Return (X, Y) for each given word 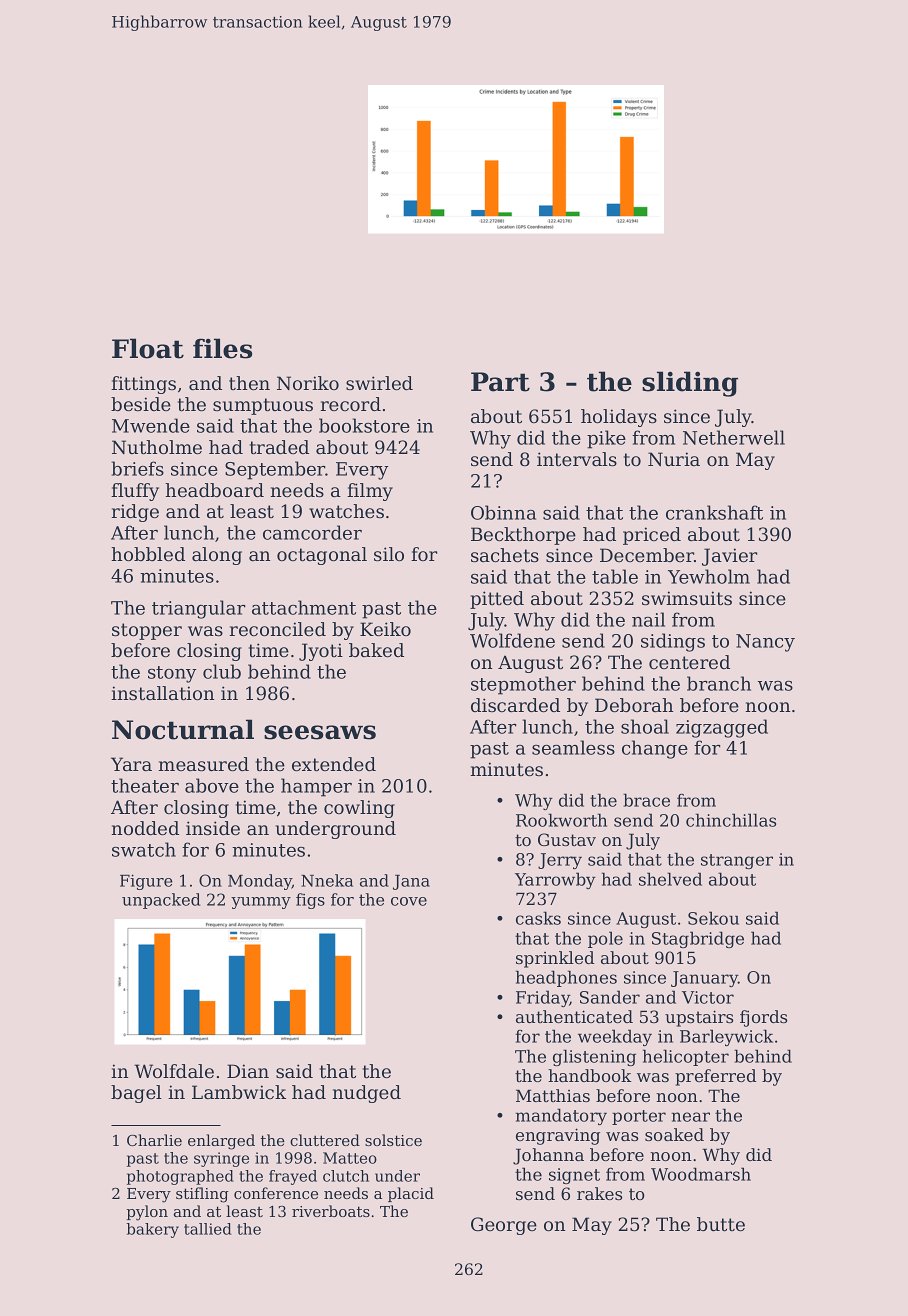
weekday (615, 1037)
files (222, 348)
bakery (153, 1230)
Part (500, 382)
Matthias (553, 1095)
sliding (690, 384)
